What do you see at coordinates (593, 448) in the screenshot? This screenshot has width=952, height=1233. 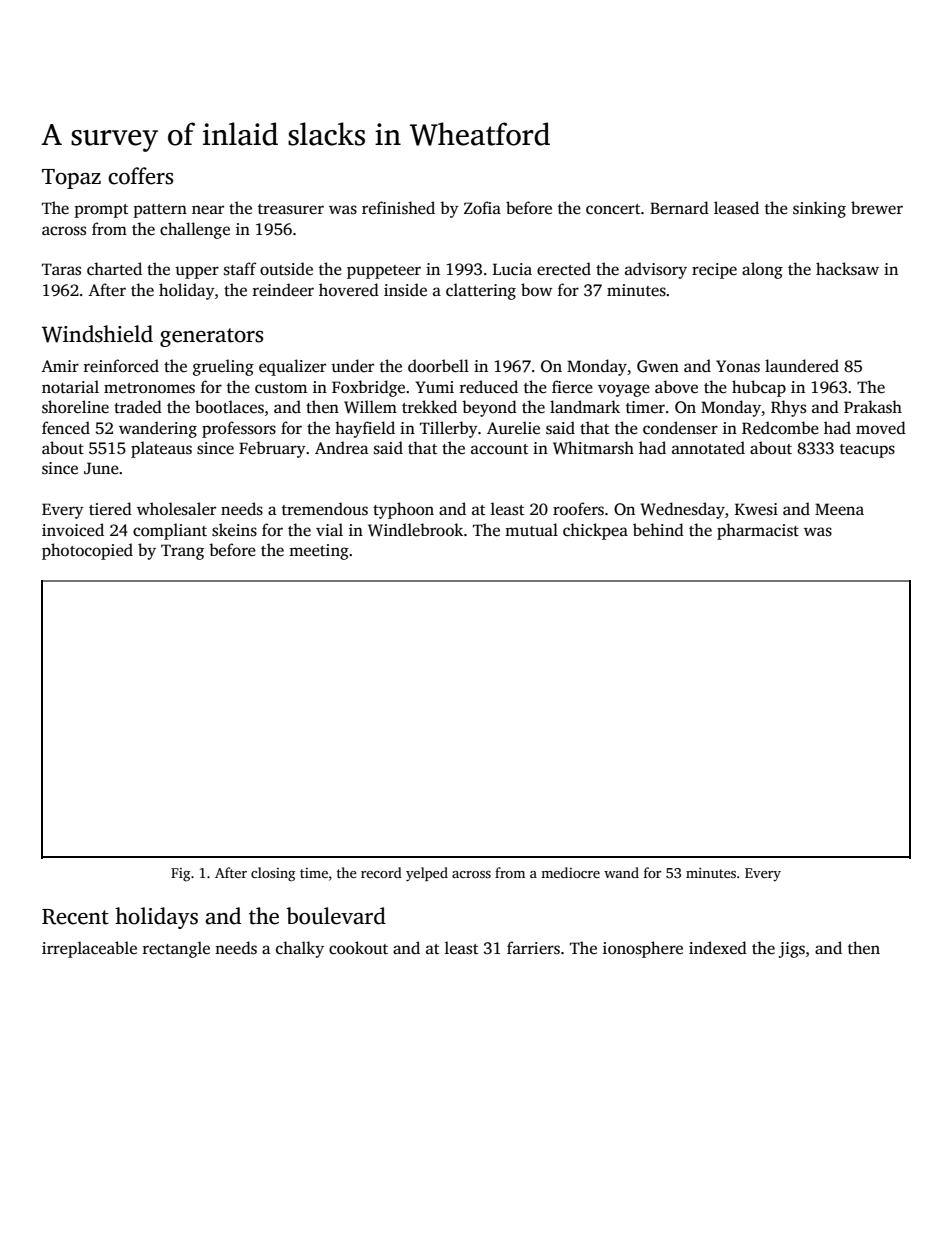 I see `Whitmarsh` at bounding box center [593, 448].
